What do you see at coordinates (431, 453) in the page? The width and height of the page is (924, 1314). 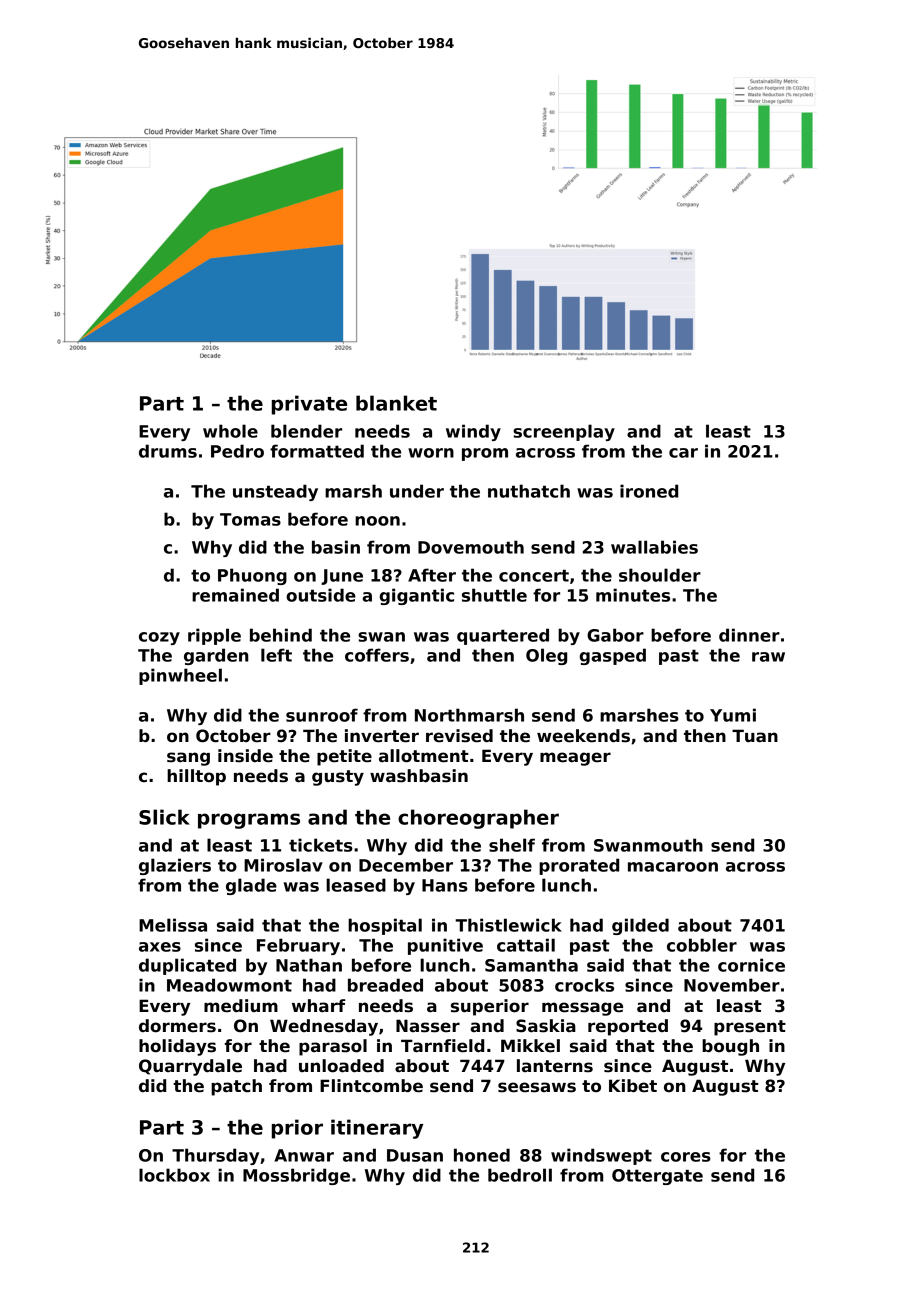 I see `worn` at bounding box center [431, 453].
